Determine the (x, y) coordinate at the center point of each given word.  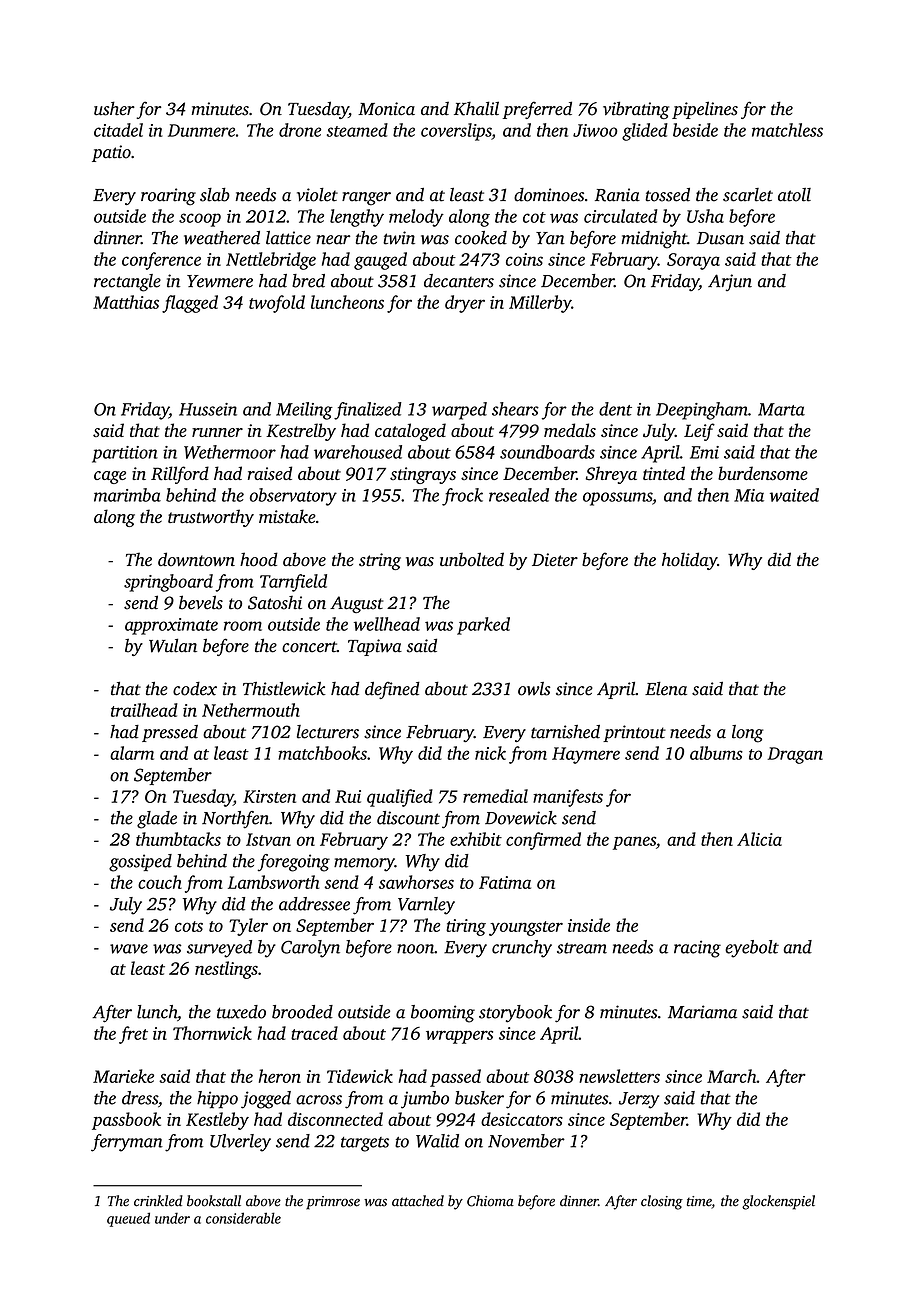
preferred (537, 110)
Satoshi (275, 603)
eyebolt (752, 949)
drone (300, 130)
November (526, 1141)
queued (128, 1219)
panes (634, 843)
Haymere (586, 755)
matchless (787, 130)
